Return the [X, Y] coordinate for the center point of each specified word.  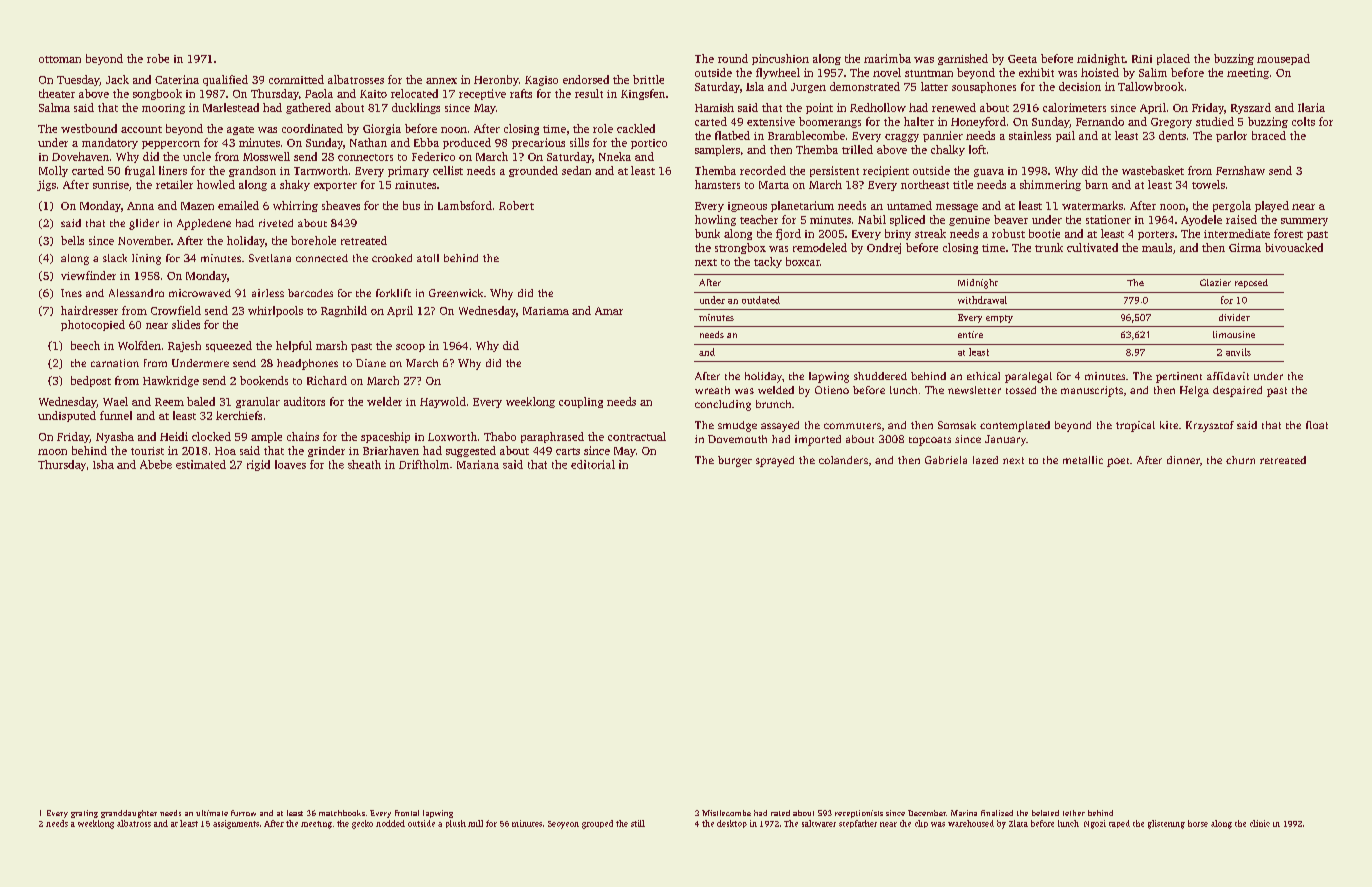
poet [1118, 462]
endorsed [586, 79]
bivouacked [1294, 247]
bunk [707, 233]
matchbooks [342, 813]
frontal [407, 813]
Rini [1142, 59]
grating [84, 814]
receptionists [859, 814]
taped [1119, 824]
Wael [115, 401]
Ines [71, 293]
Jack [117, 79]
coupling [581, 402]
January [1005, 440]
